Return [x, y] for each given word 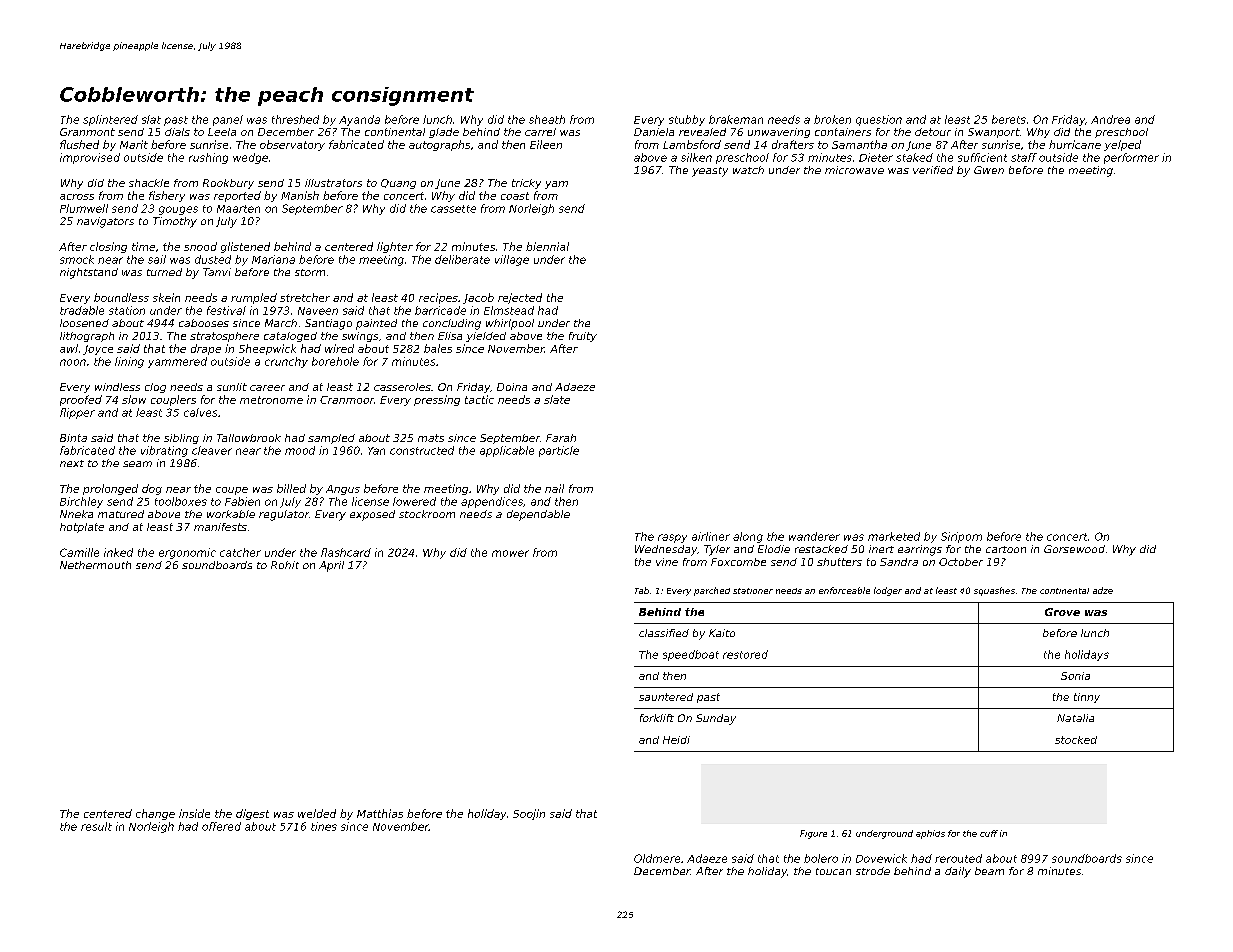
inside [194, 813]
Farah [561, 438]
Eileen [546, 144]
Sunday [716, 719]
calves [200, 412]
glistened [245, 247]
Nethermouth [95, 565]
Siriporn [961, 537]
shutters [839, 562]
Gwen [989, 170]
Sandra [899, 562]
